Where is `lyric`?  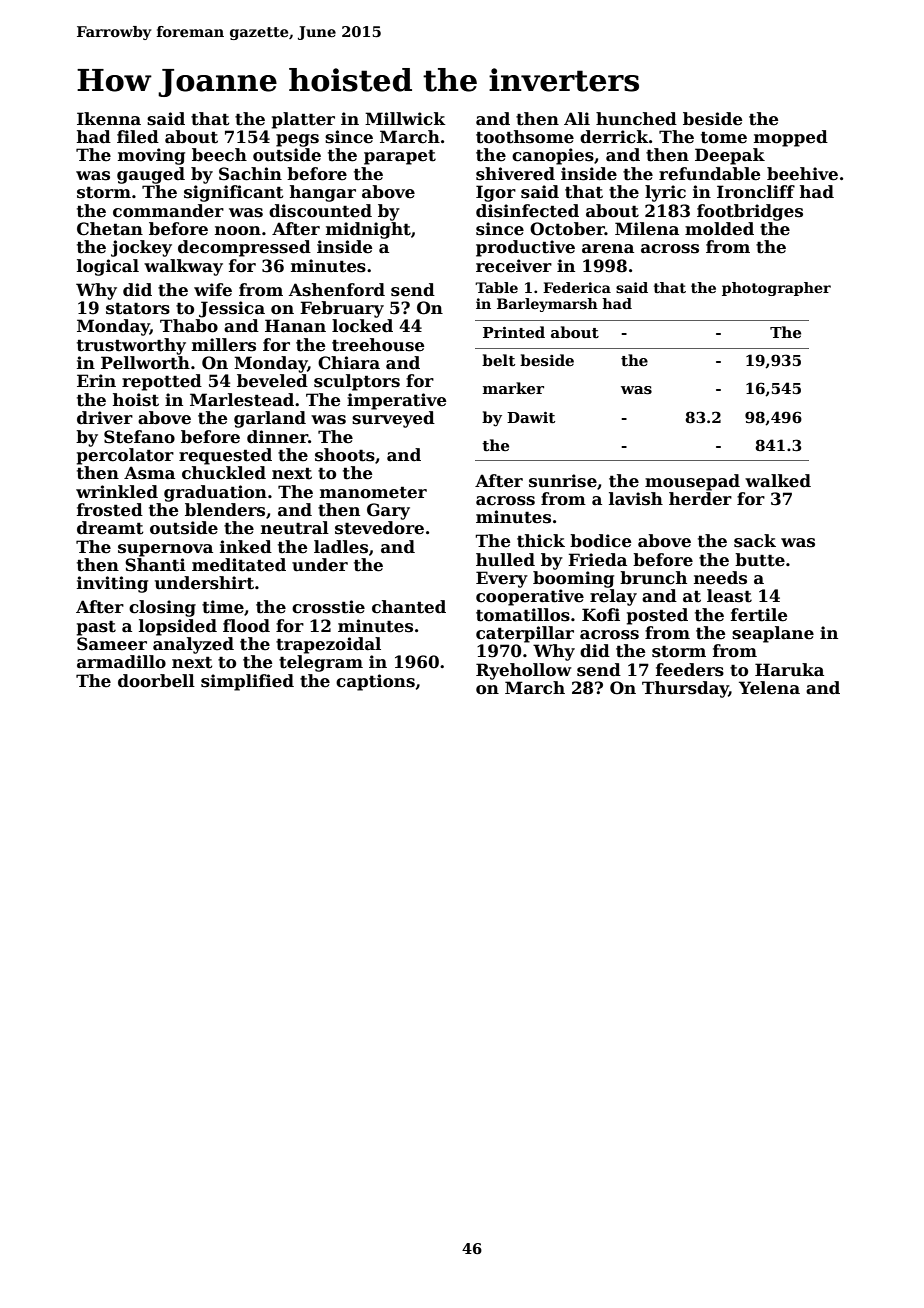
lyric is located at coordinates (665, 193).
